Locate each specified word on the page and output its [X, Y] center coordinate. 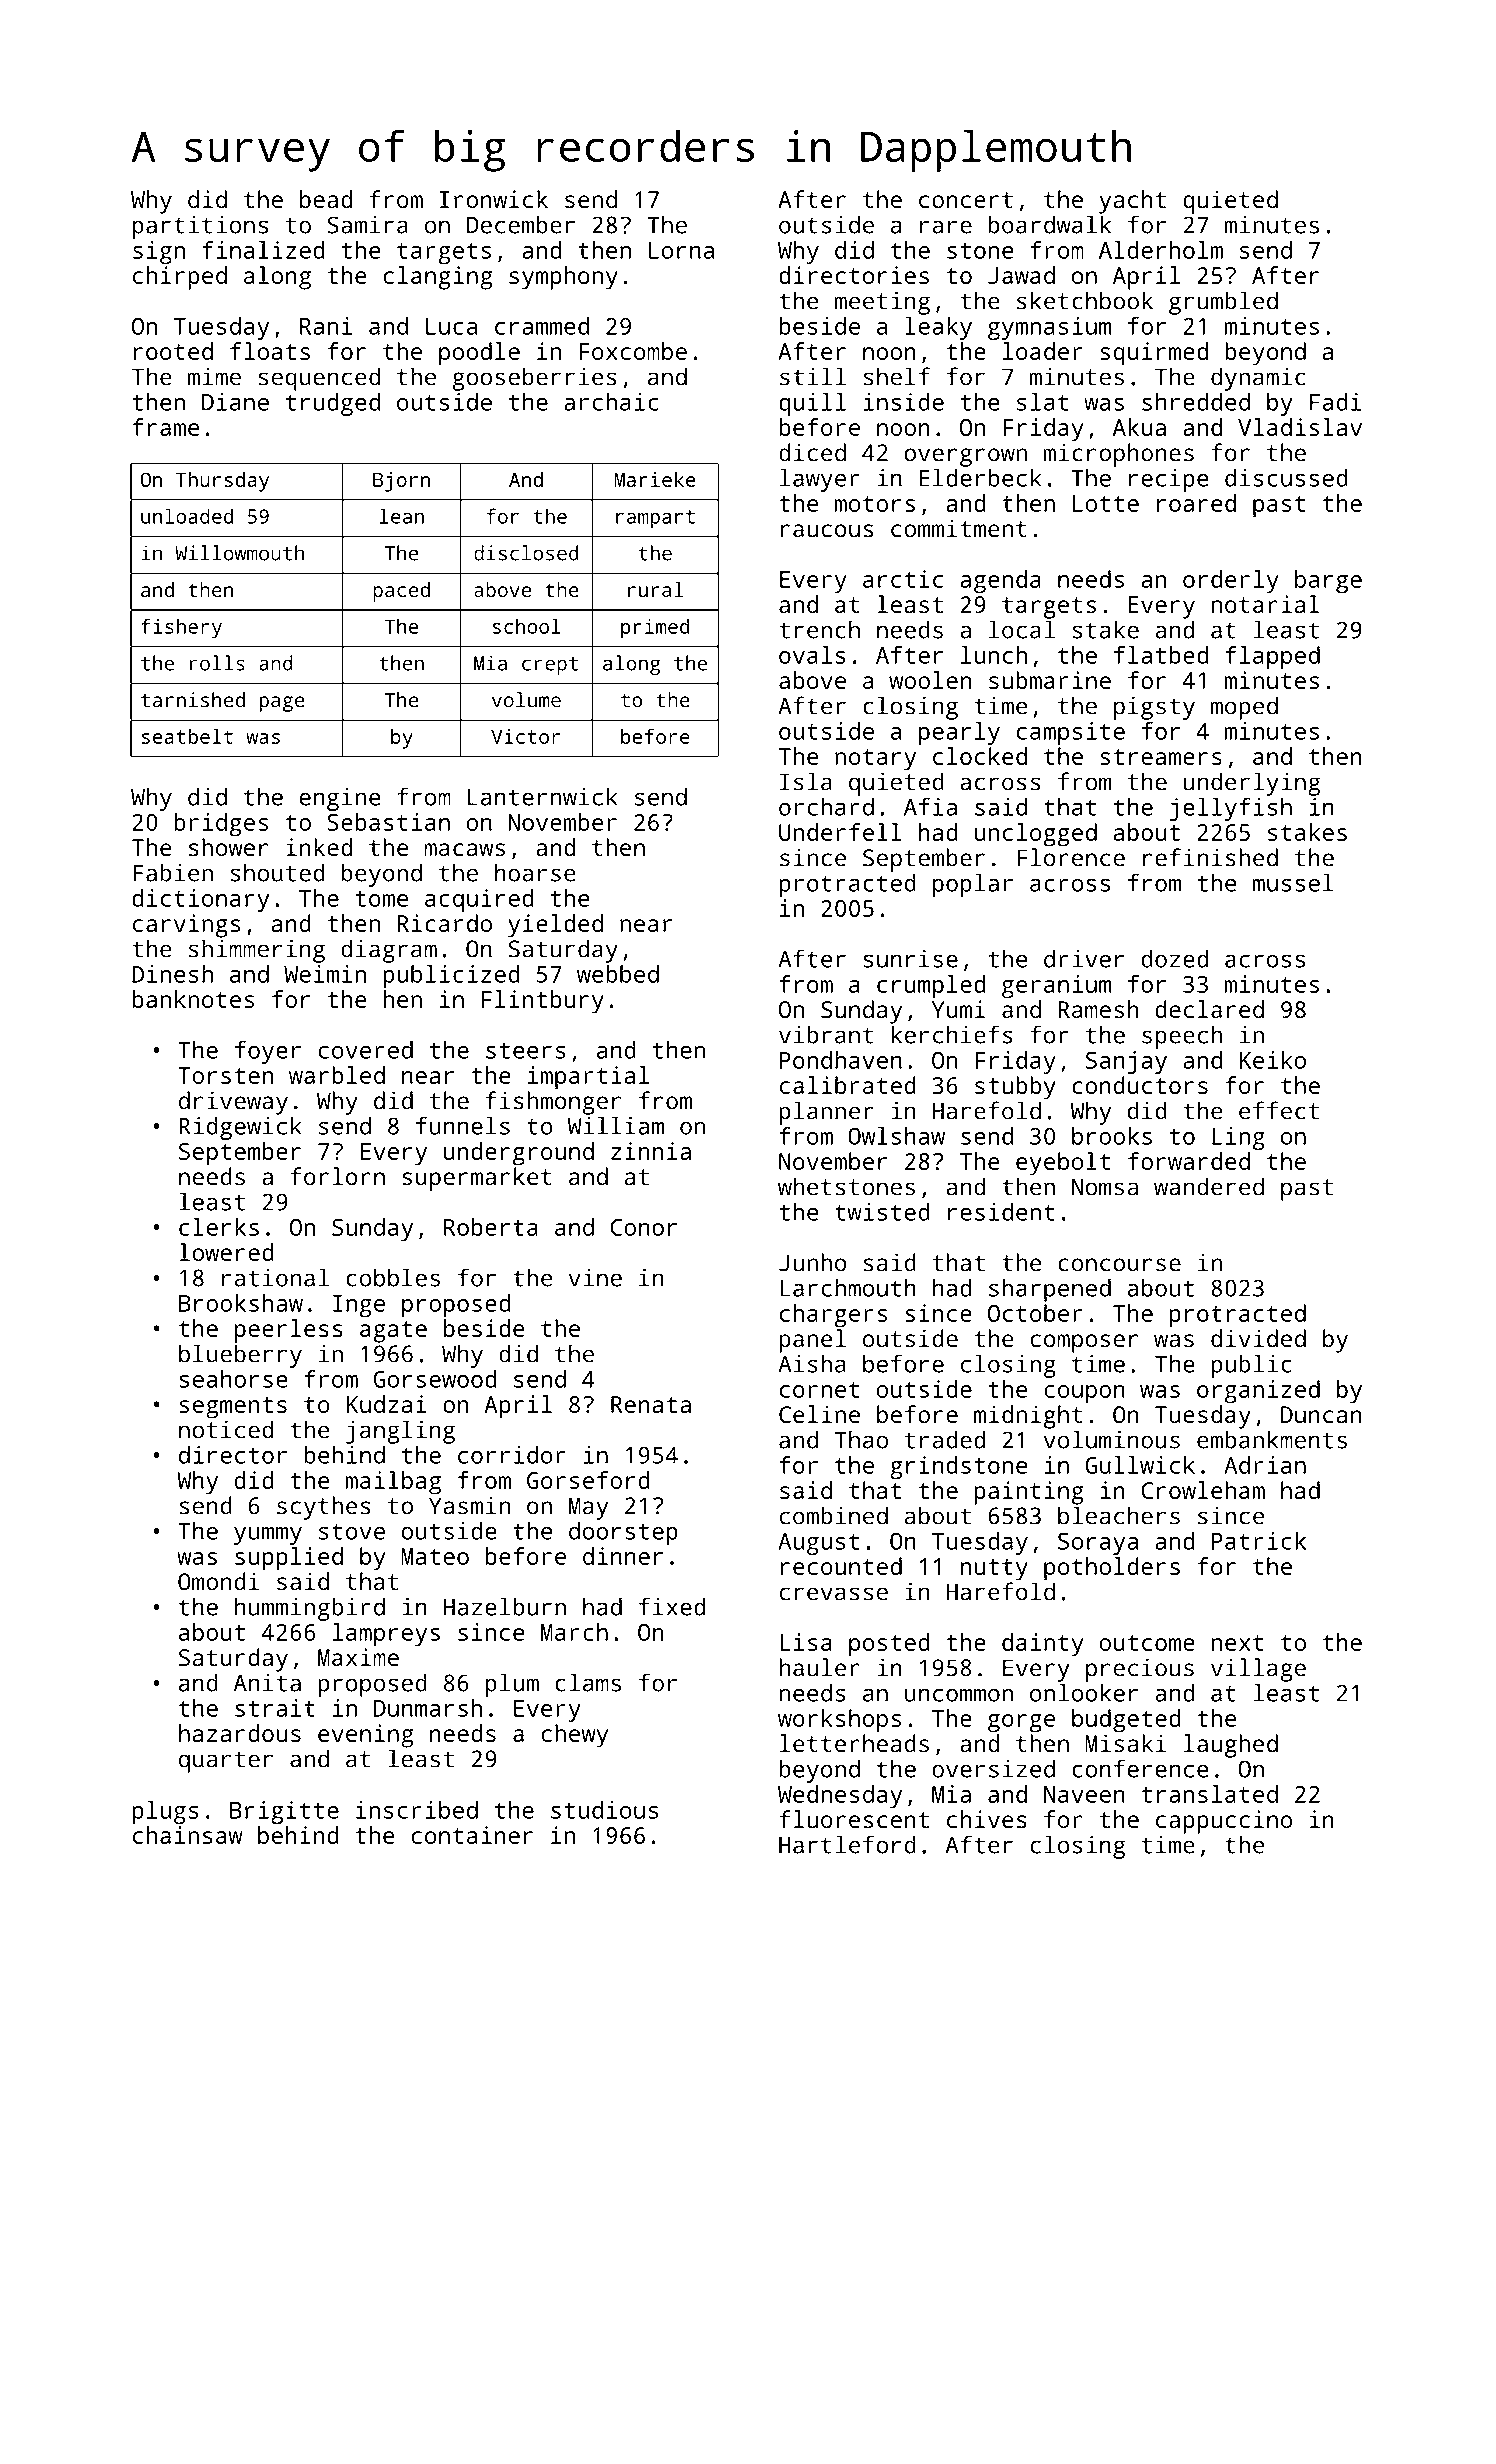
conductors [1140, 1085]
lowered [226, 1252]
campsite [1071, 733]
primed [655, 628]
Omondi [219, 1581]
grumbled [1223, 303]
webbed [618, 974]
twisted [882, 1212]
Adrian [1265, 1465]
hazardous [240, 1733]
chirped [180, 278]
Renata [651, 1404]
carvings [186, 926]
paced [401, 592]
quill [812, 404]
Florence [1071, 857]
